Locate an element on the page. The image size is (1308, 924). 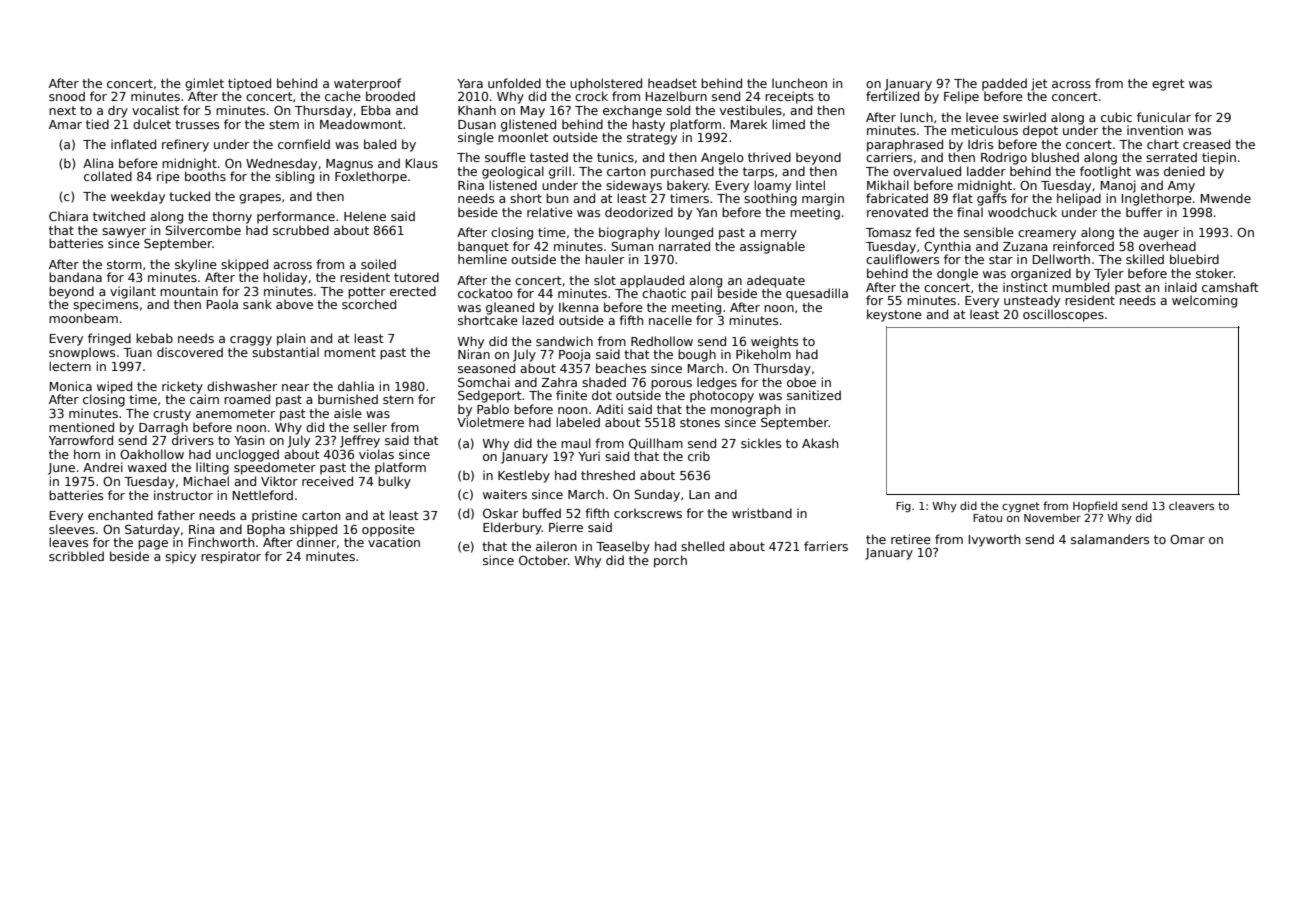
oscilloscopes is located at coordinates (1063, 315).
